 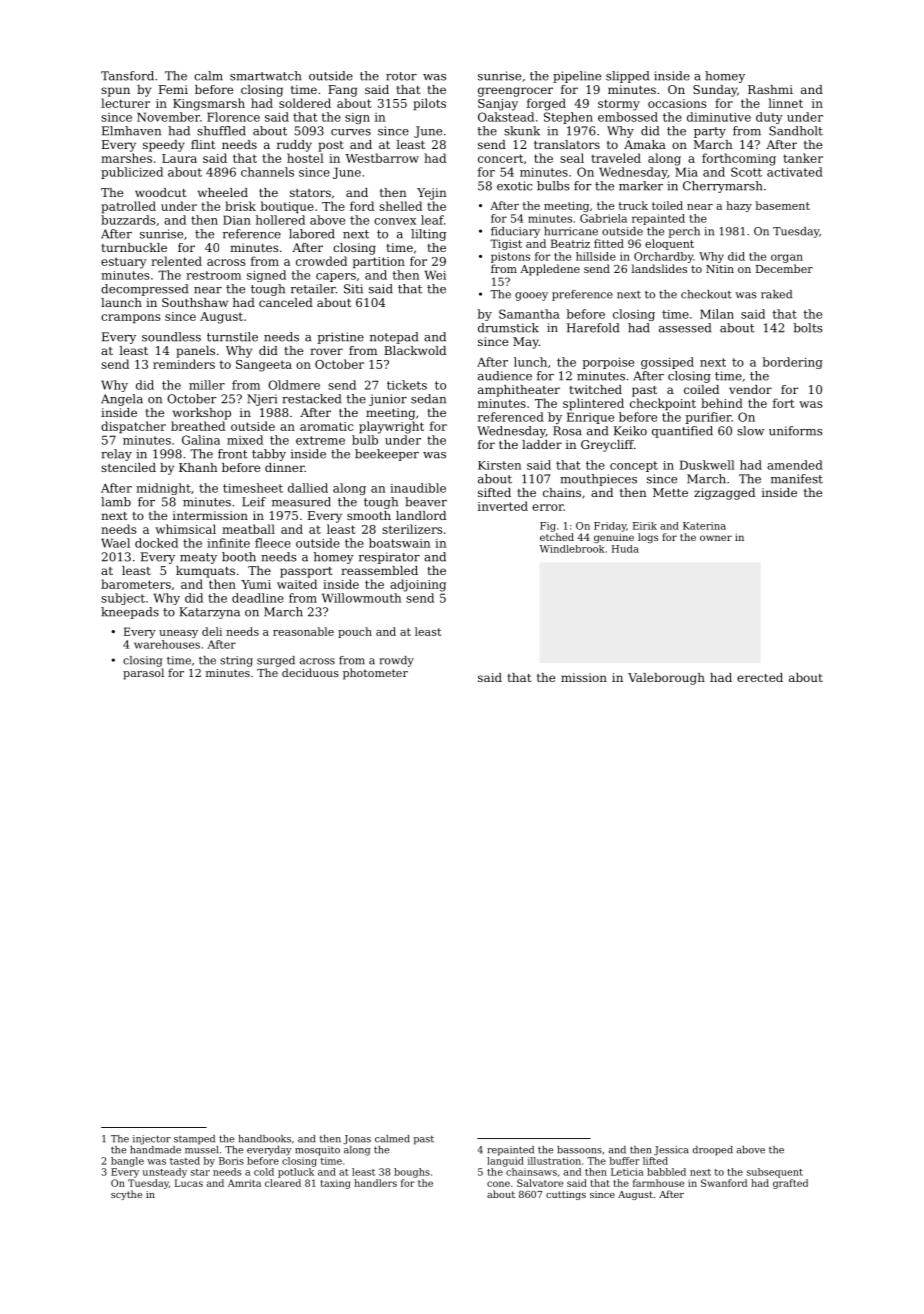 What do you see at coordinates (236, 661) in the screenshot?
I see `string` at bounding box center [236, 661].
